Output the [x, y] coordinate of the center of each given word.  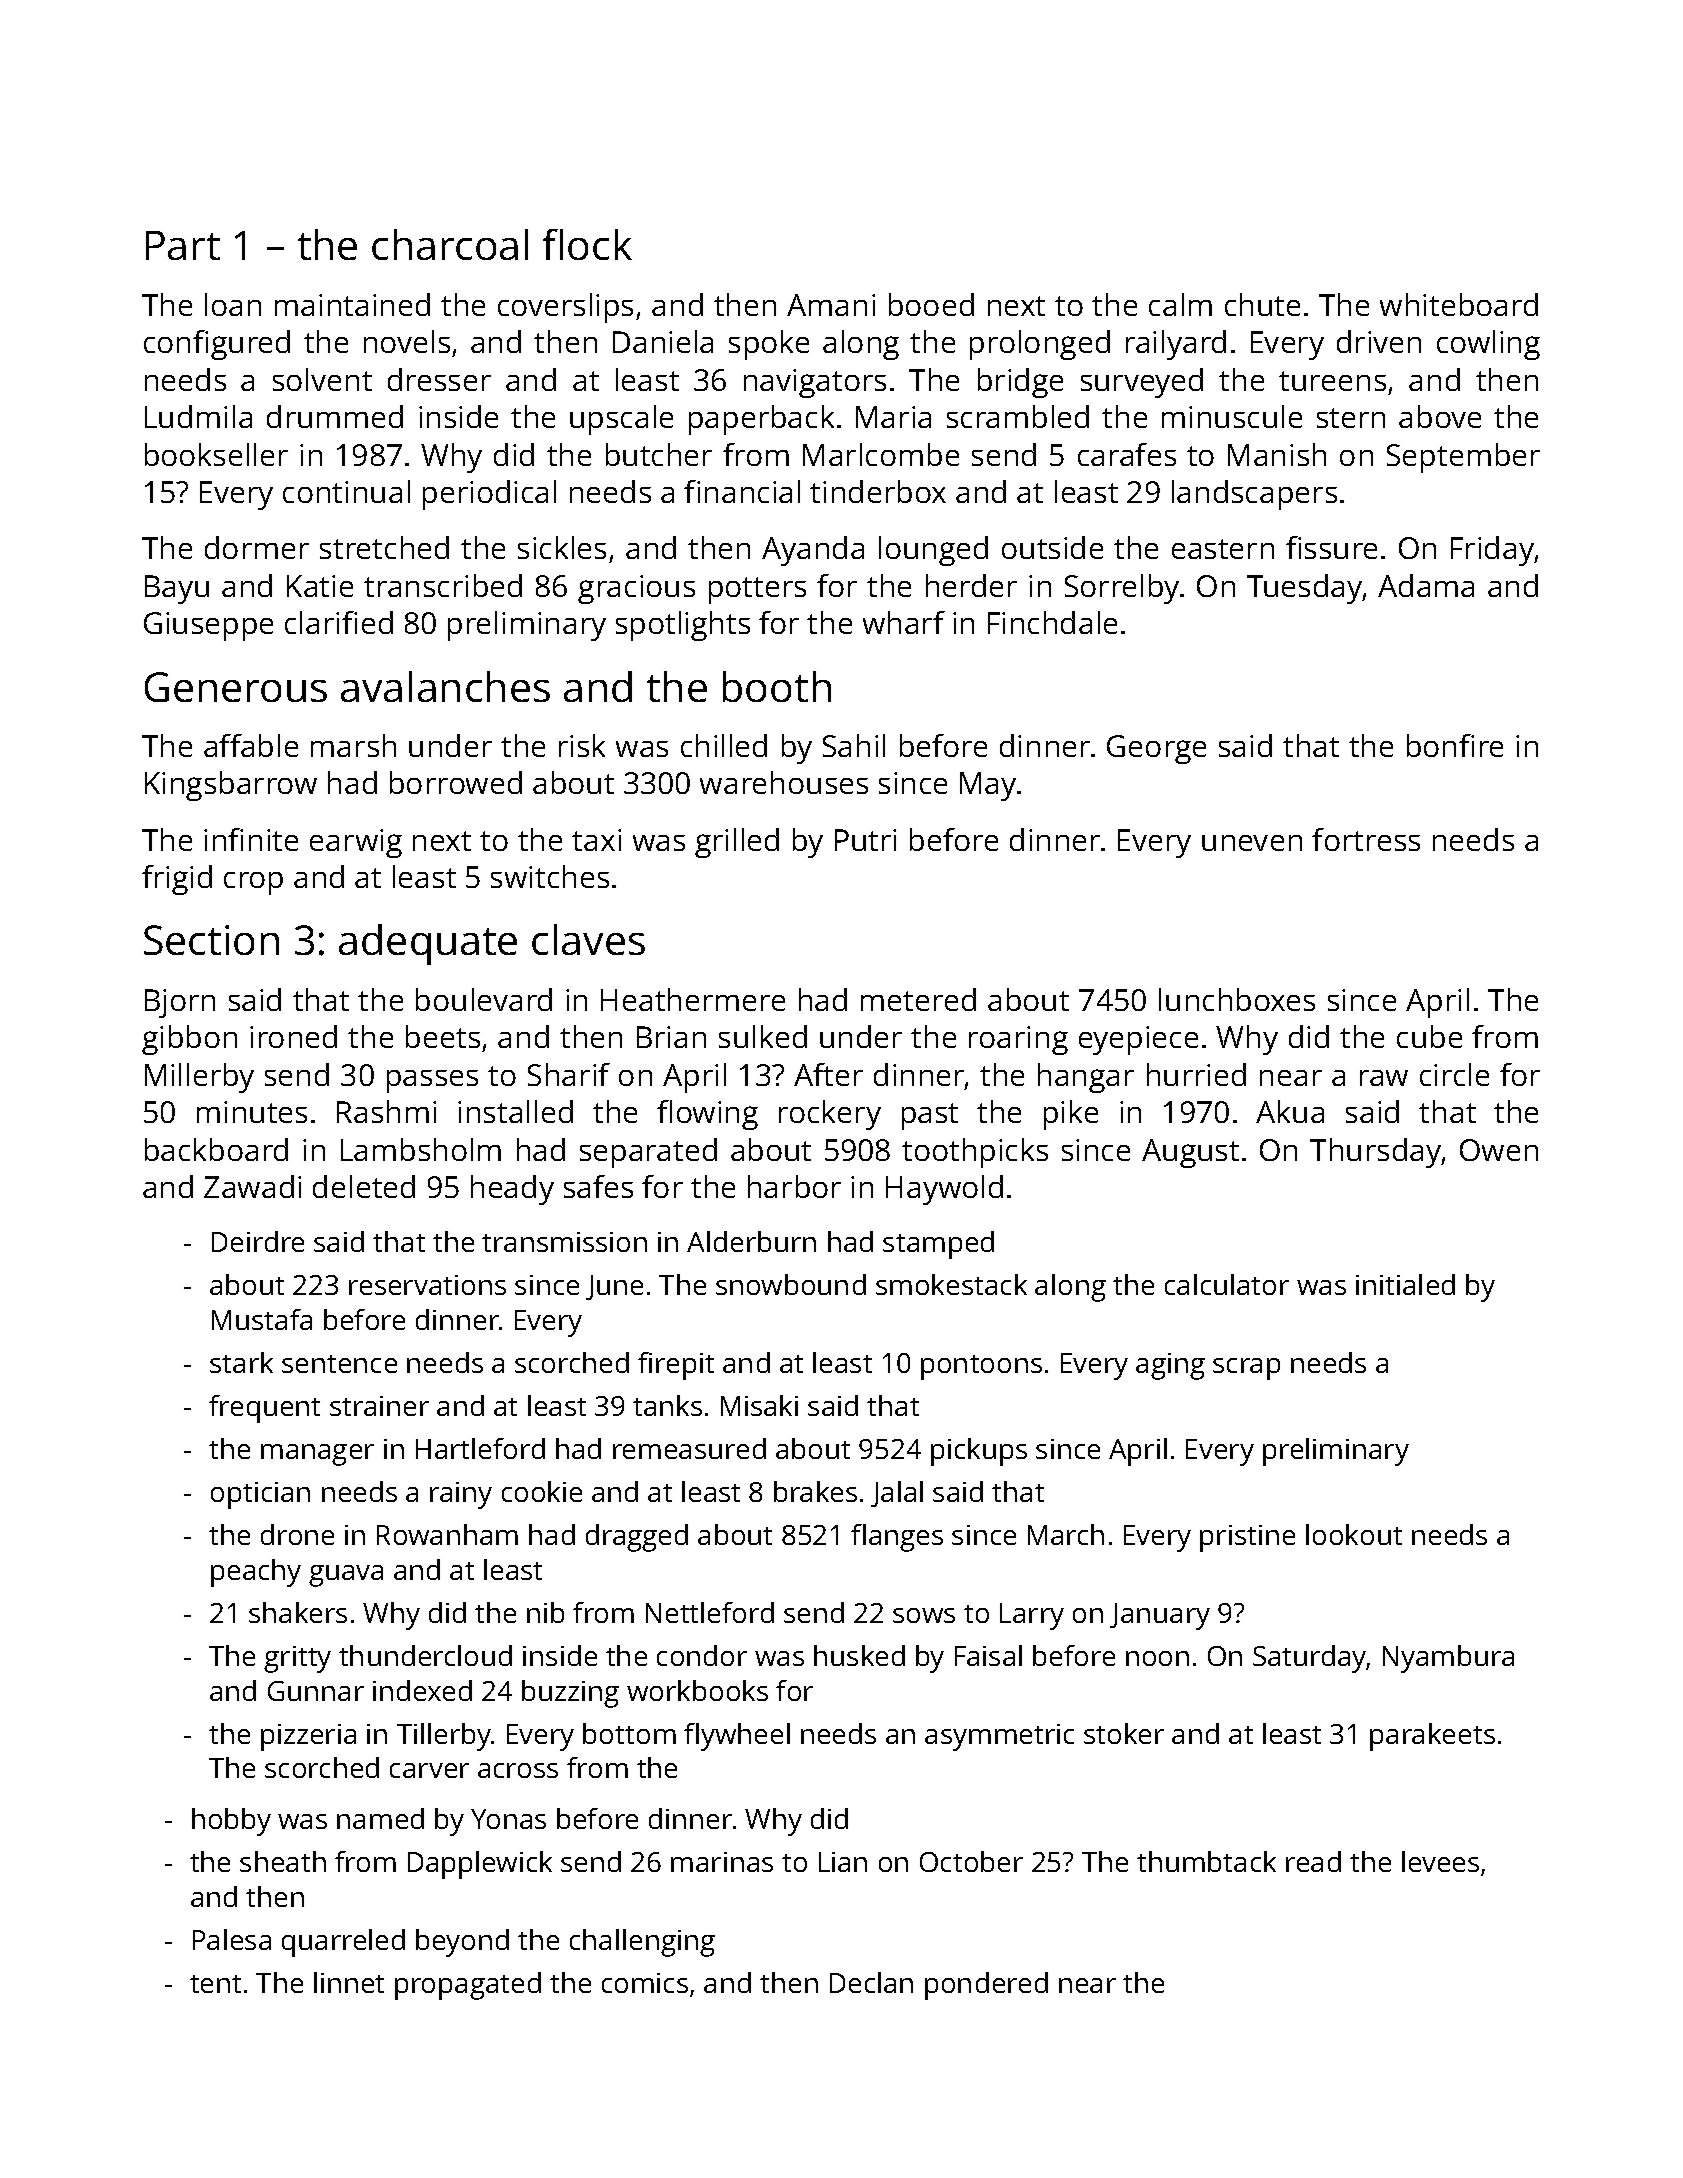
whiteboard [1459, 304]
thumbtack [1206, 1861]
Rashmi [386, 1111]
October [971, 1861]
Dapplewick [480, 1865]
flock [587, 244]
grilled [737, 843]
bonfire [1455, 745]
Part [183, 245]
